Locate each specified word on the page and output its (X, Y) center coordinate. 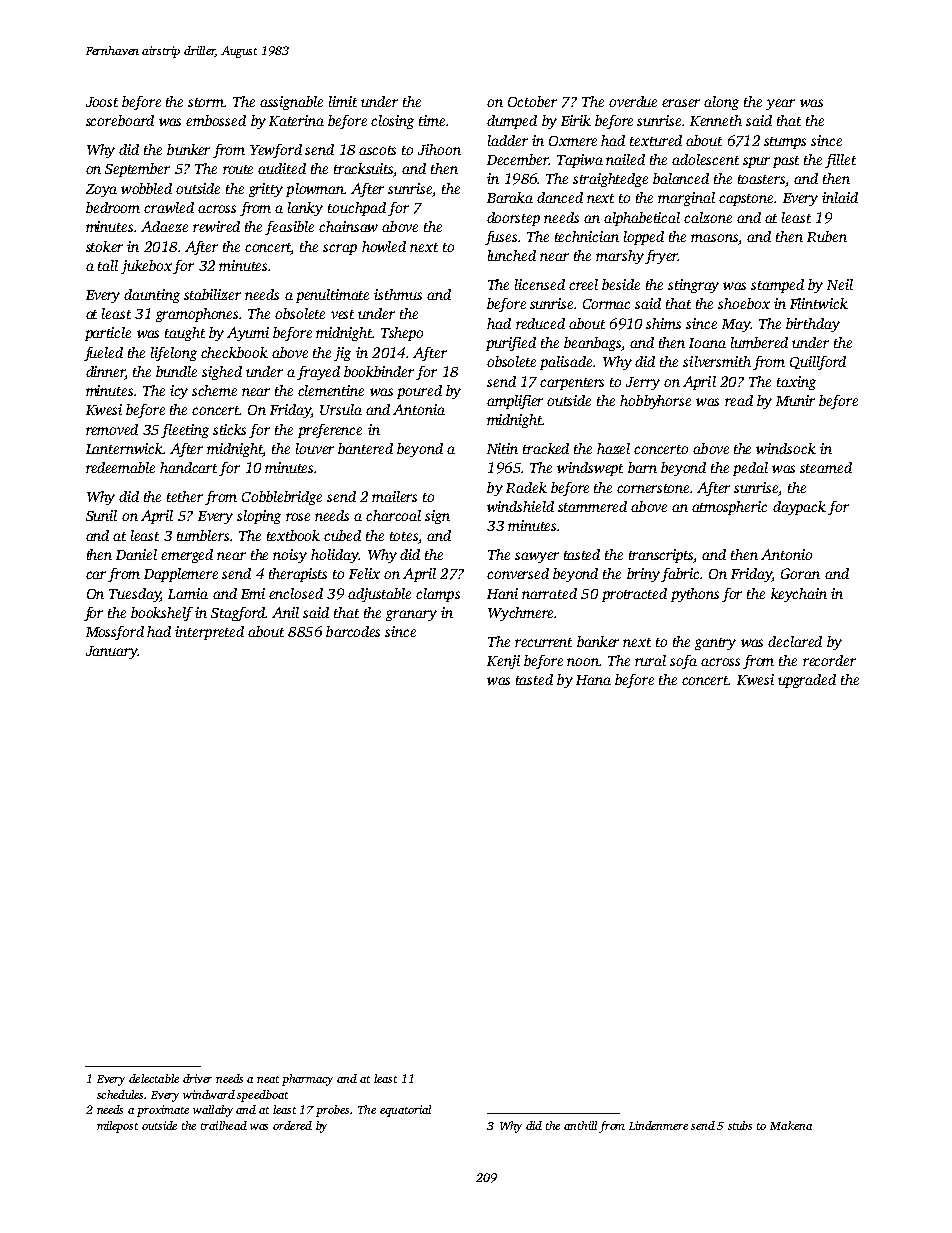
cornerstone (653, 488)
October (532, 101)
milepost (117, 1127)
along (721, 103)
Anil (285, 612)
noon (583, 662)
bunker (188, 149)
